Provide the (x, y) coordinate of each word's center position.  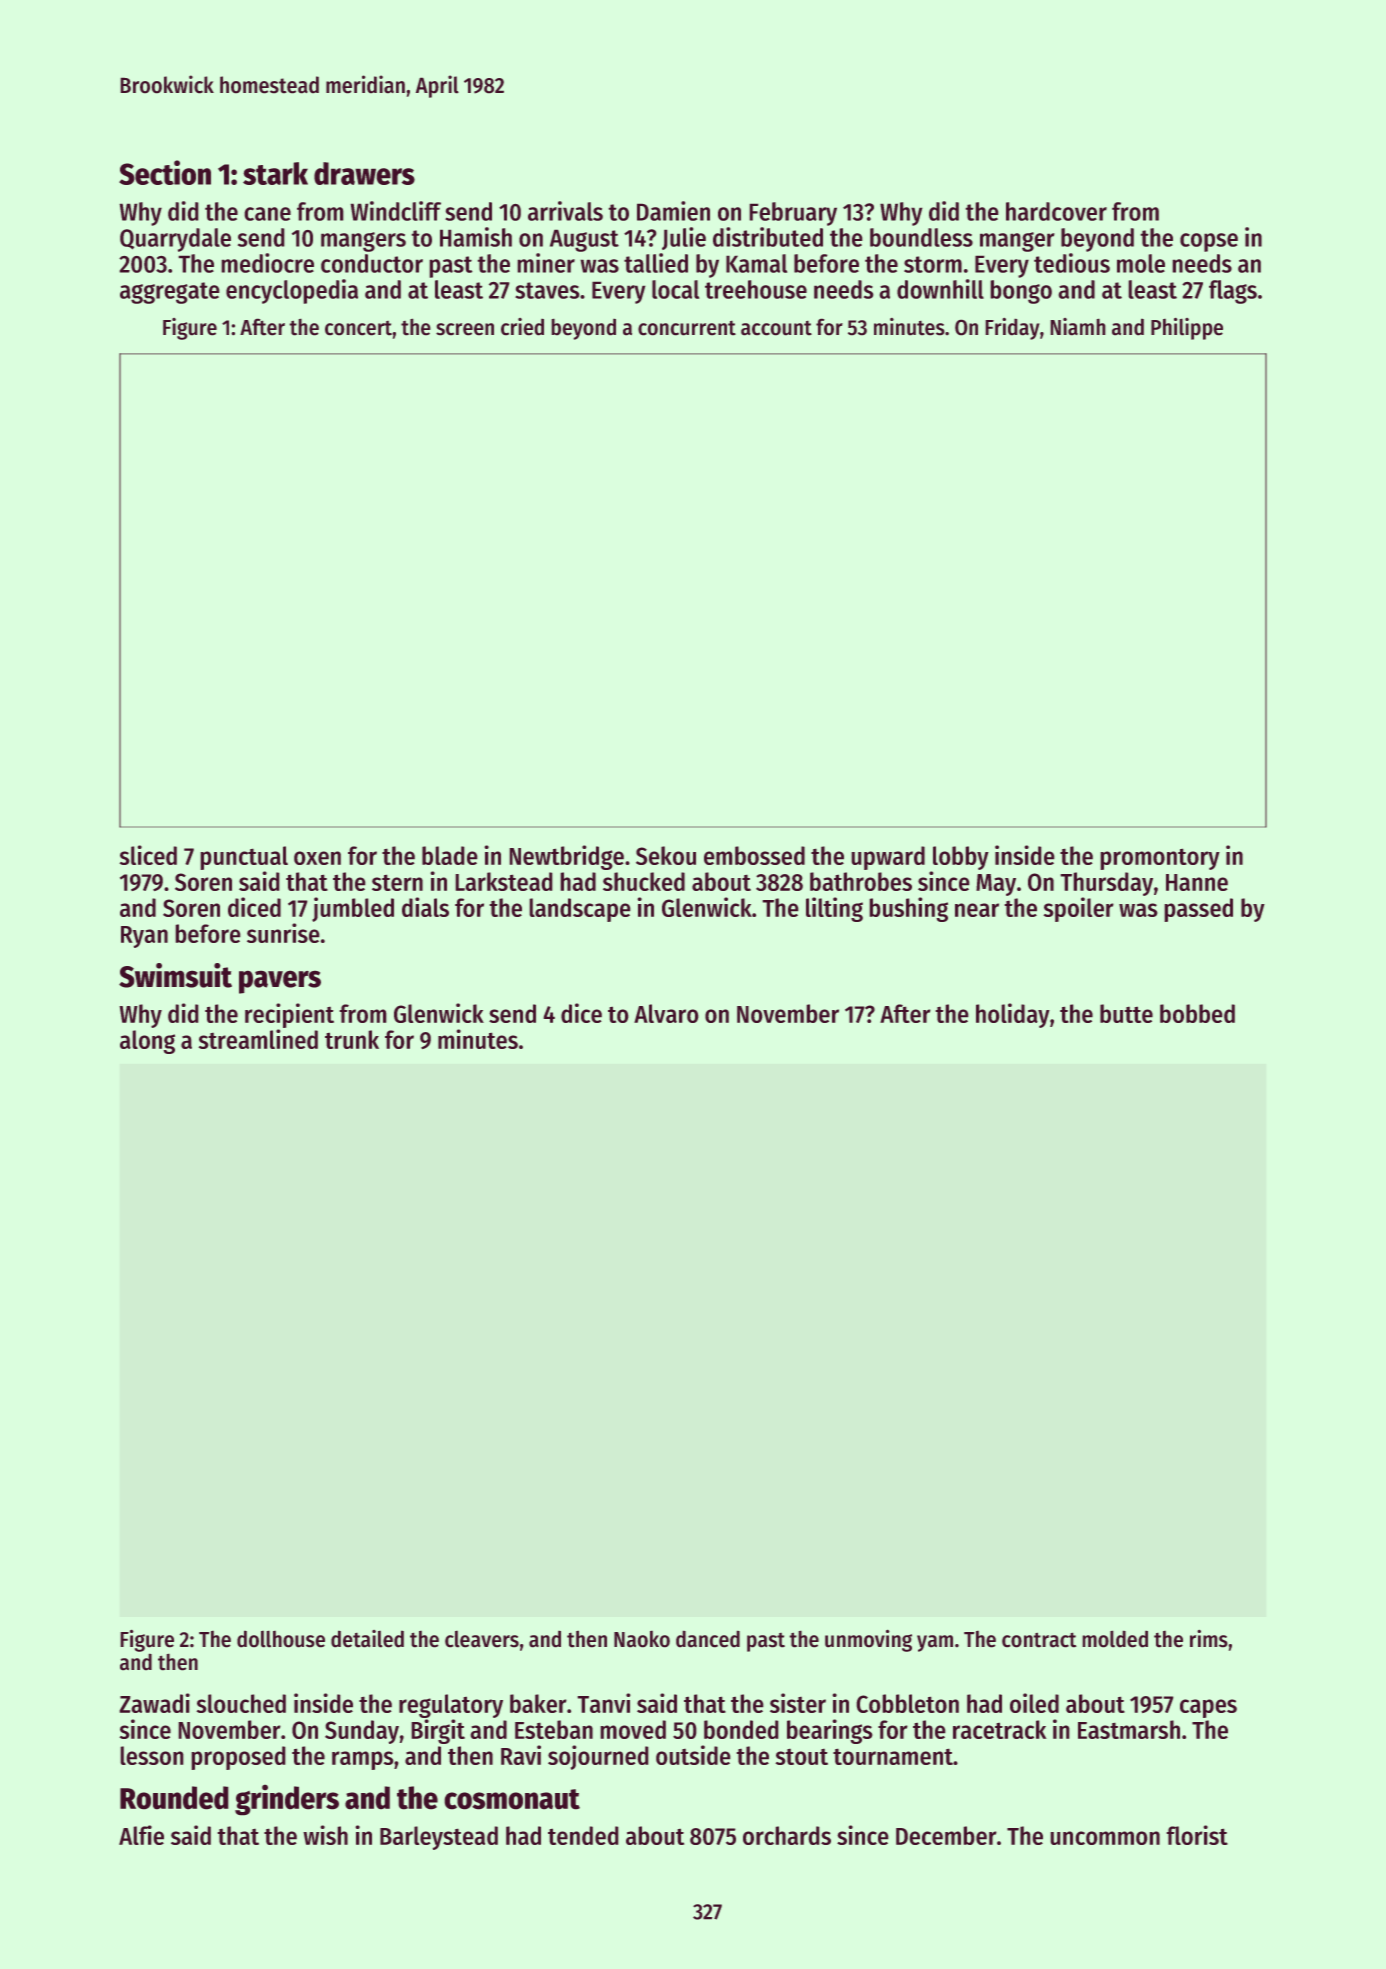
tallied (656, 263)
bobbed (1197, 1013)
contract (1039, 1640)
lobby (961, 858)
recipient (289, 1015)
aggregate (170, 293)
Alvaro (666, 1013)
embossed (754, 855)
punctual (244, 858)
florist (1197, 1835)
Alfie (141, 1835)
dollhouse (281, 1639)
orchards (787, 1835)
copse (1209, 242)
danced (708, 1639)
